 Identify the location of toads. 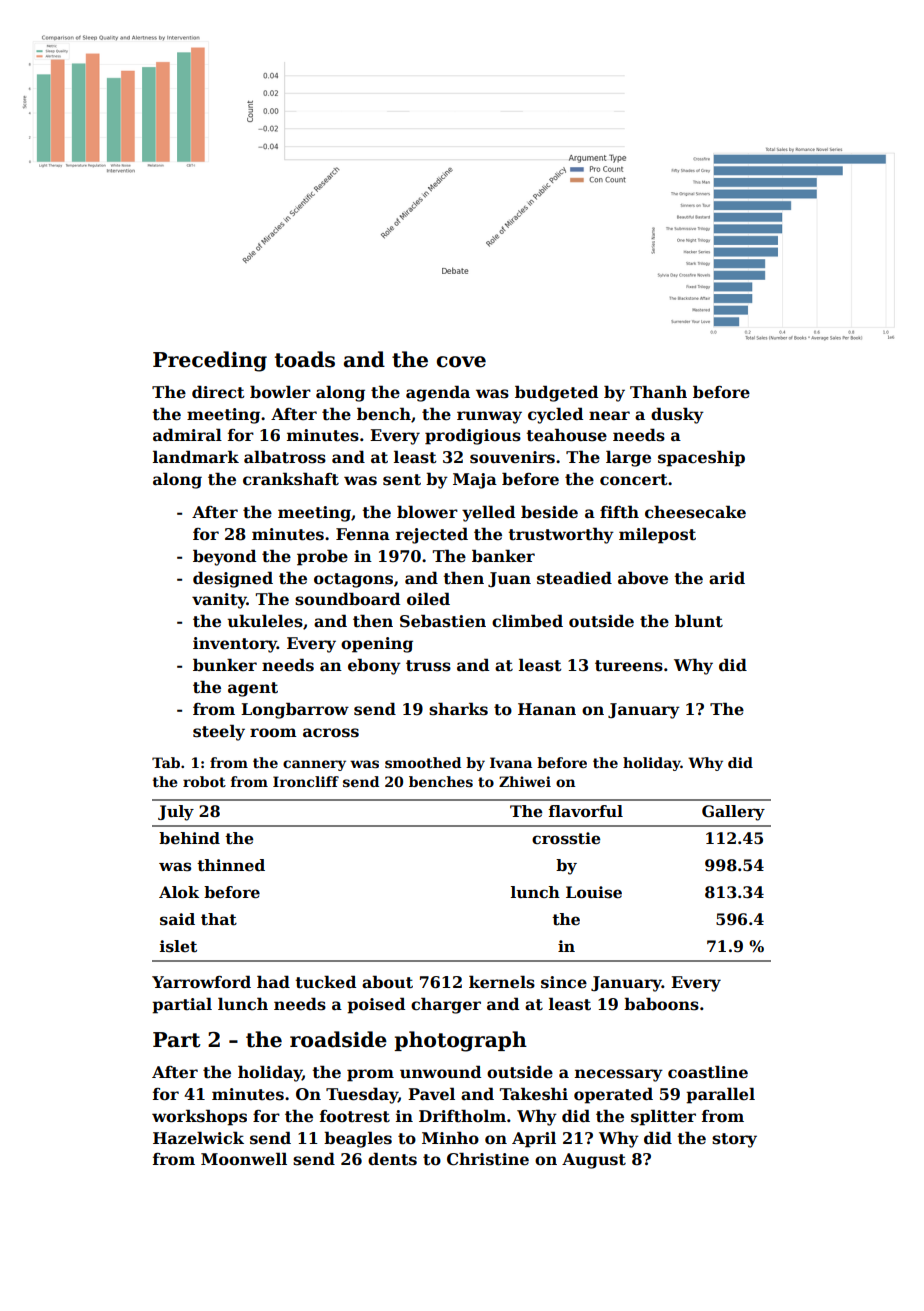
(305, 359).
